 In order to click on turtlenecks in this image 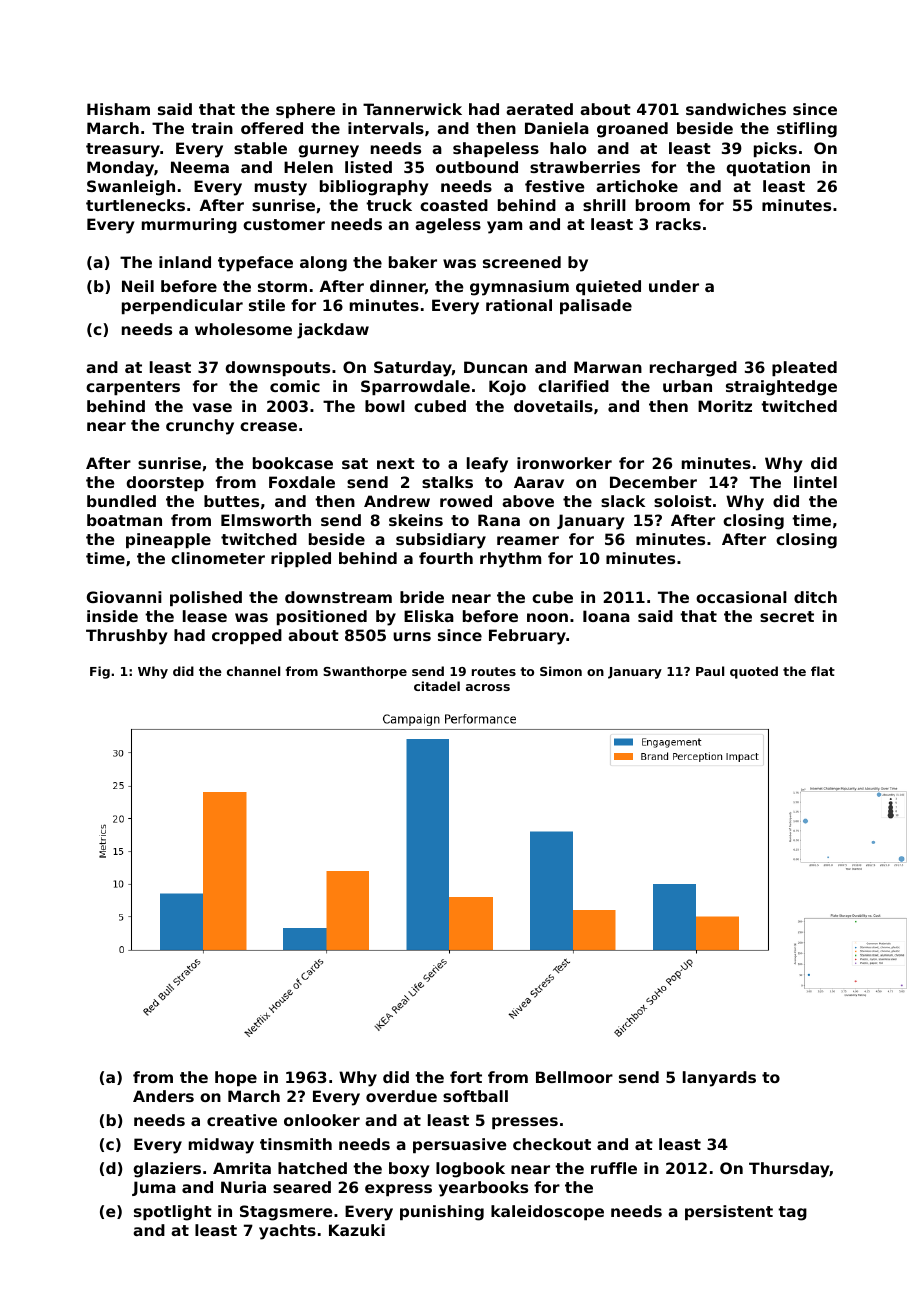, I will do `click(135, 205)`.
